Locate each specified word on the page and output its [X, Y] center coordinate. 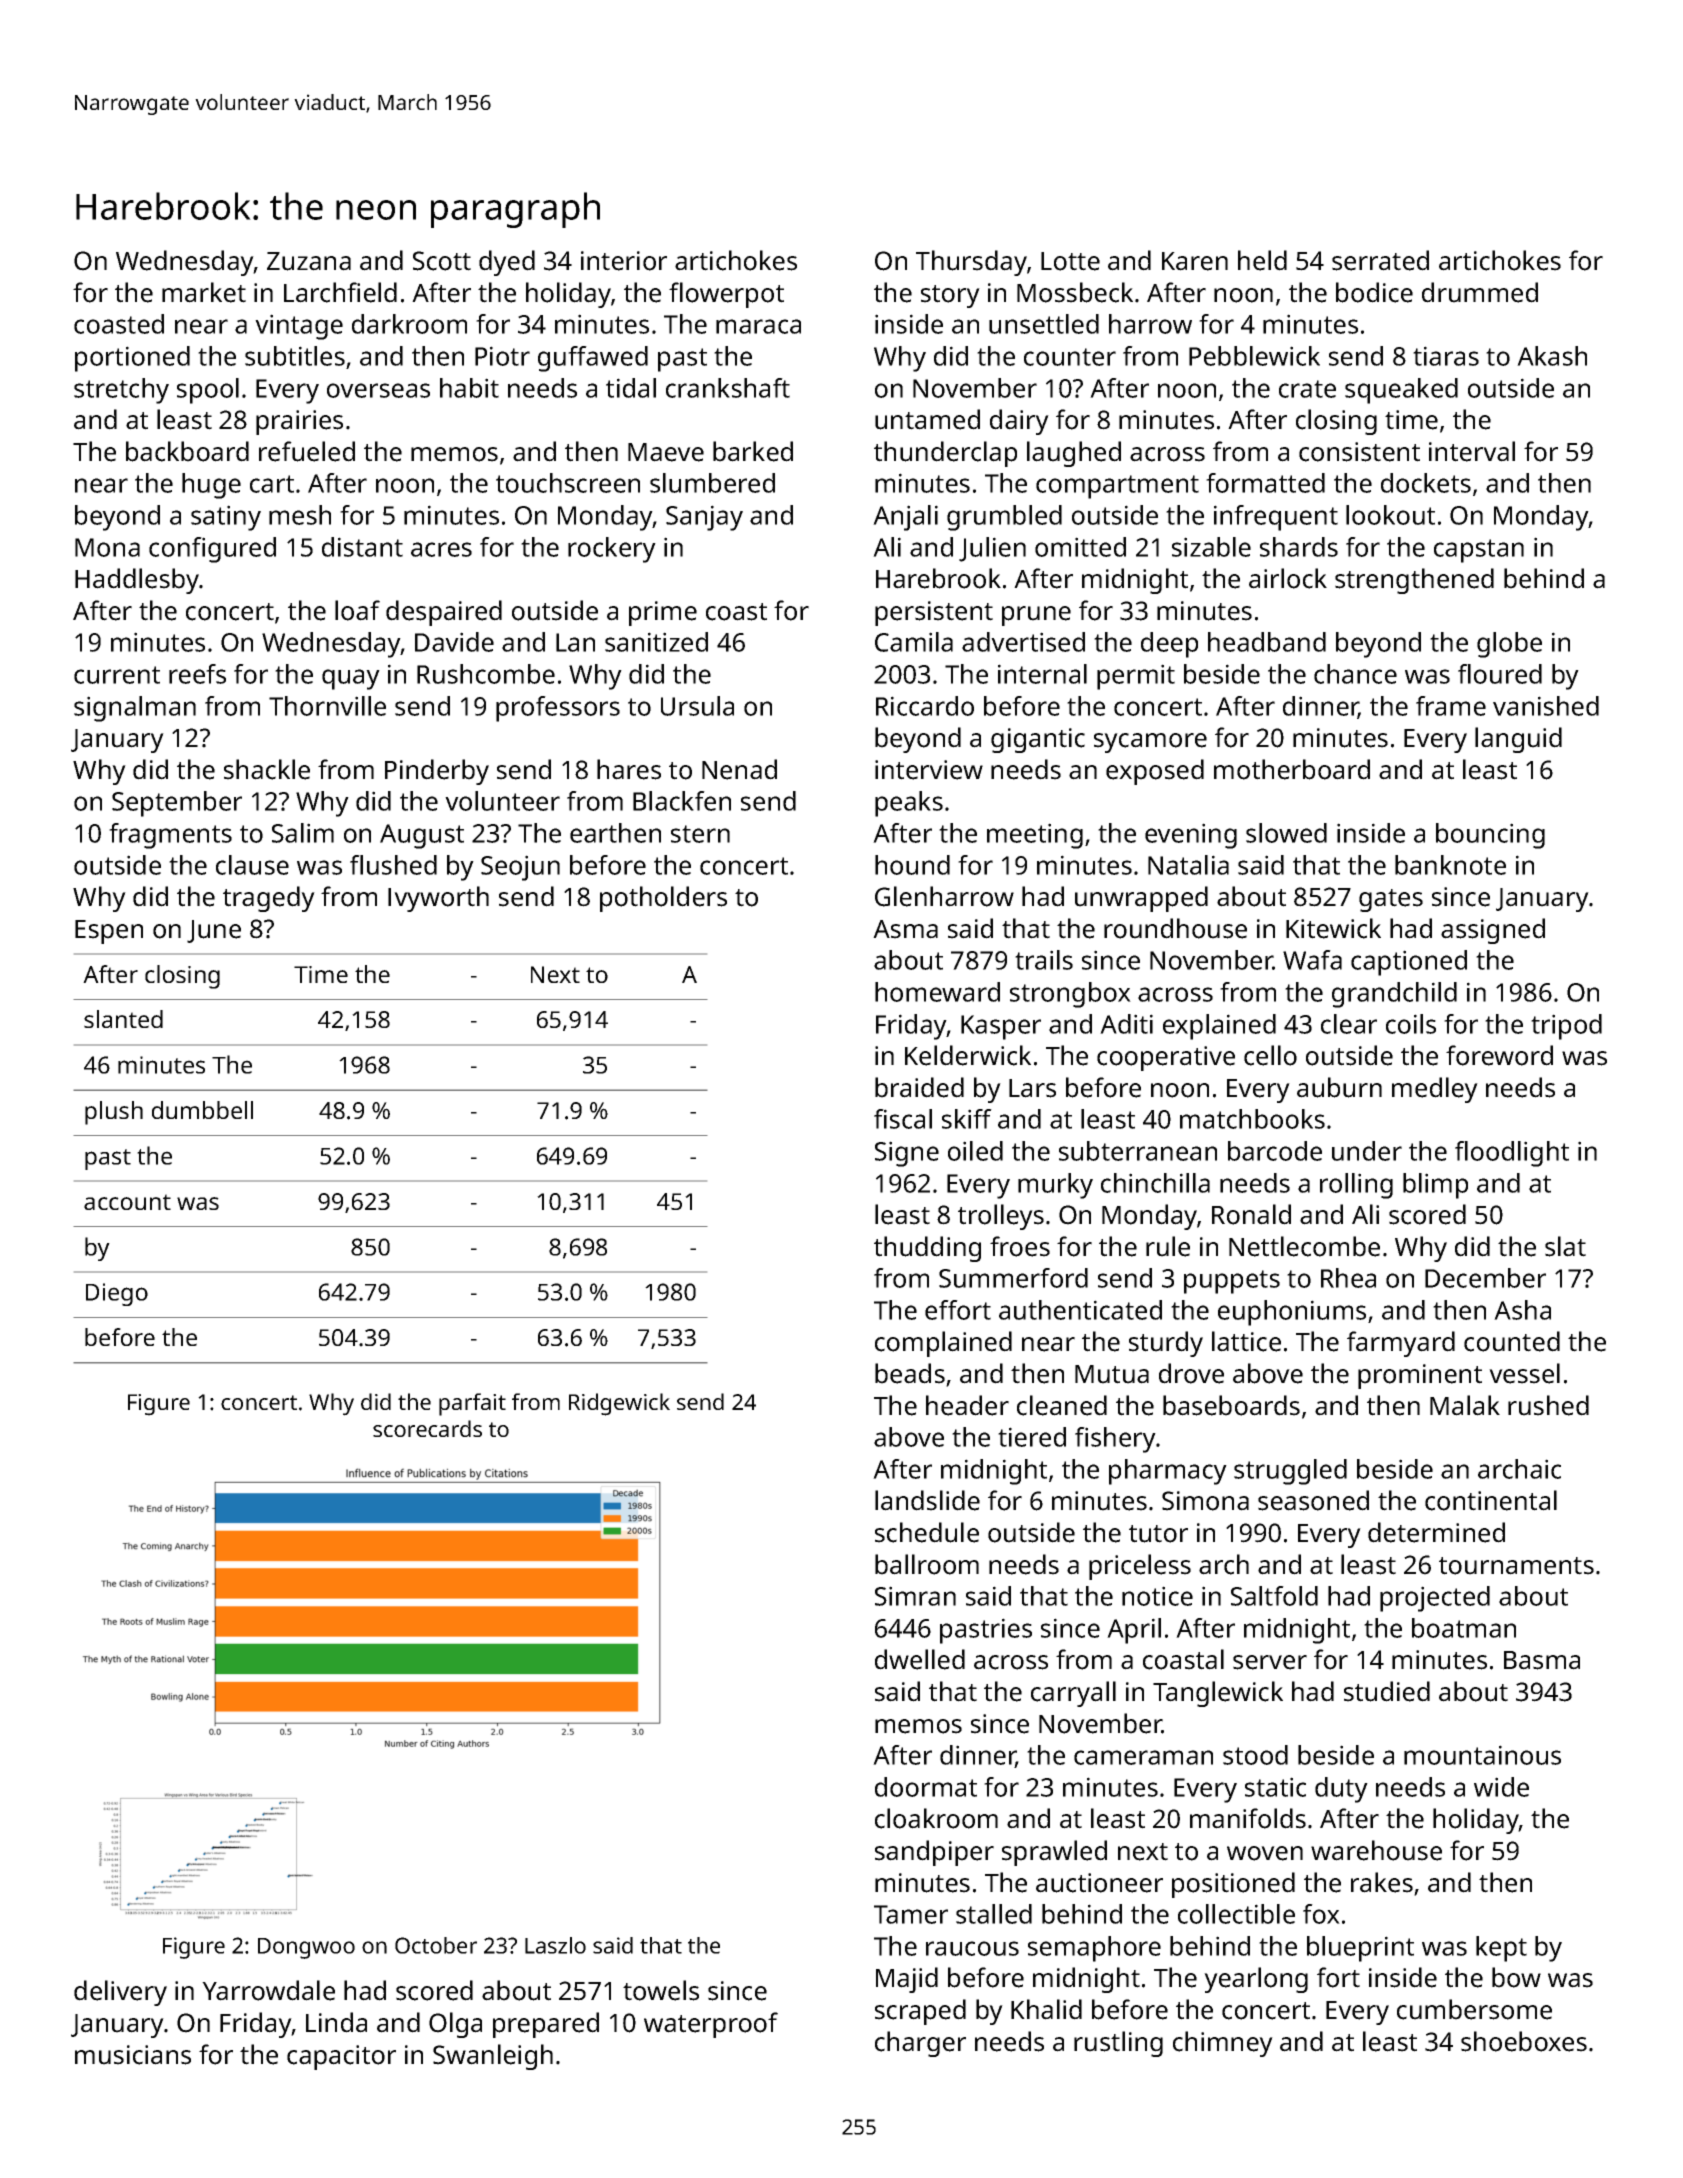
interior [624, 261]
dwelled [920, 1659]
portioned [132, 359]
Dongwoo [306, 1948]
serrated [1380, 260]
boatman [1464, 1628]
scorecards [427, 1428]
